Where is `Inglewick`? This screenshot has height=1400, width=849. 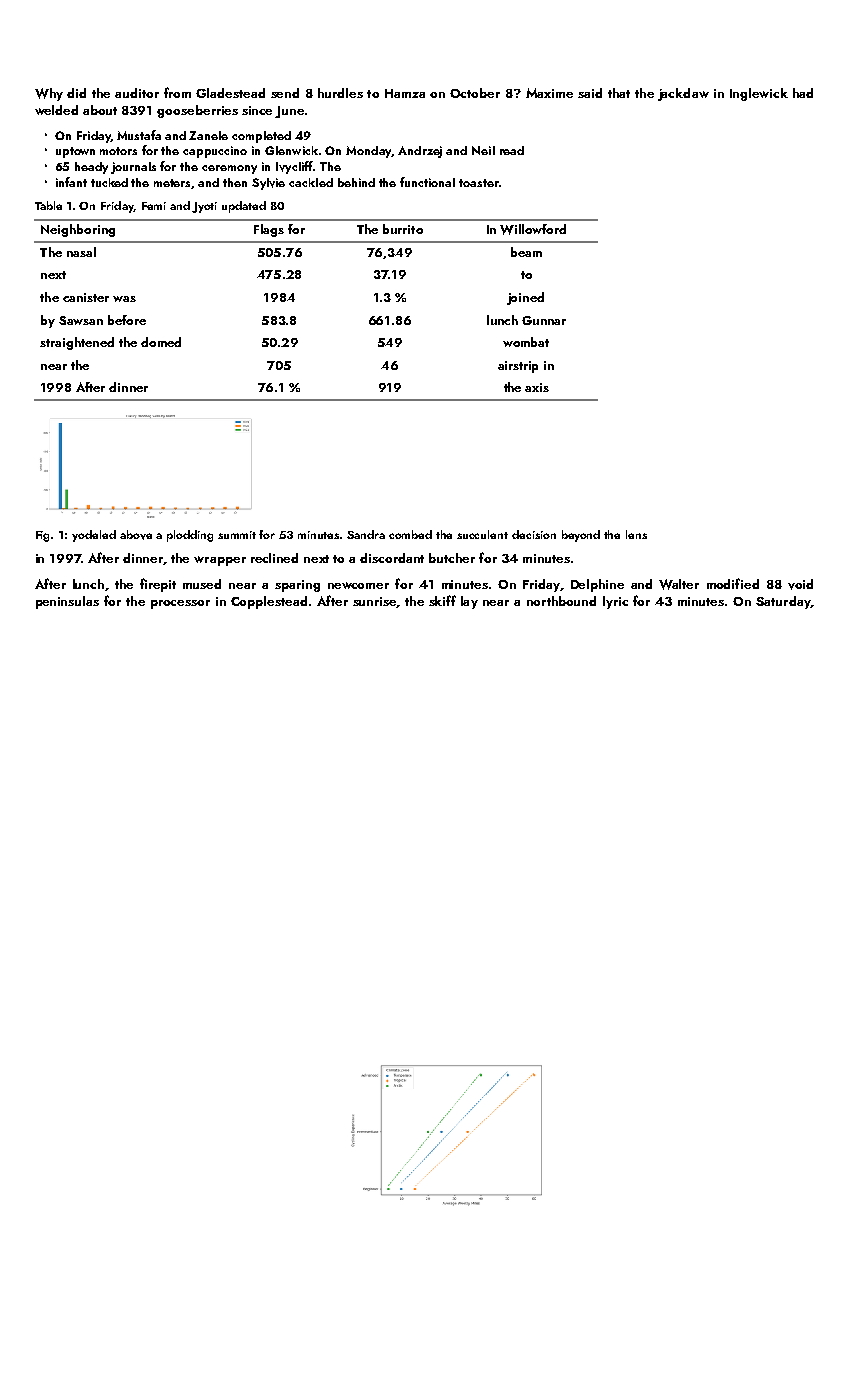 Inglewick is located at coordinates (759, 94).
